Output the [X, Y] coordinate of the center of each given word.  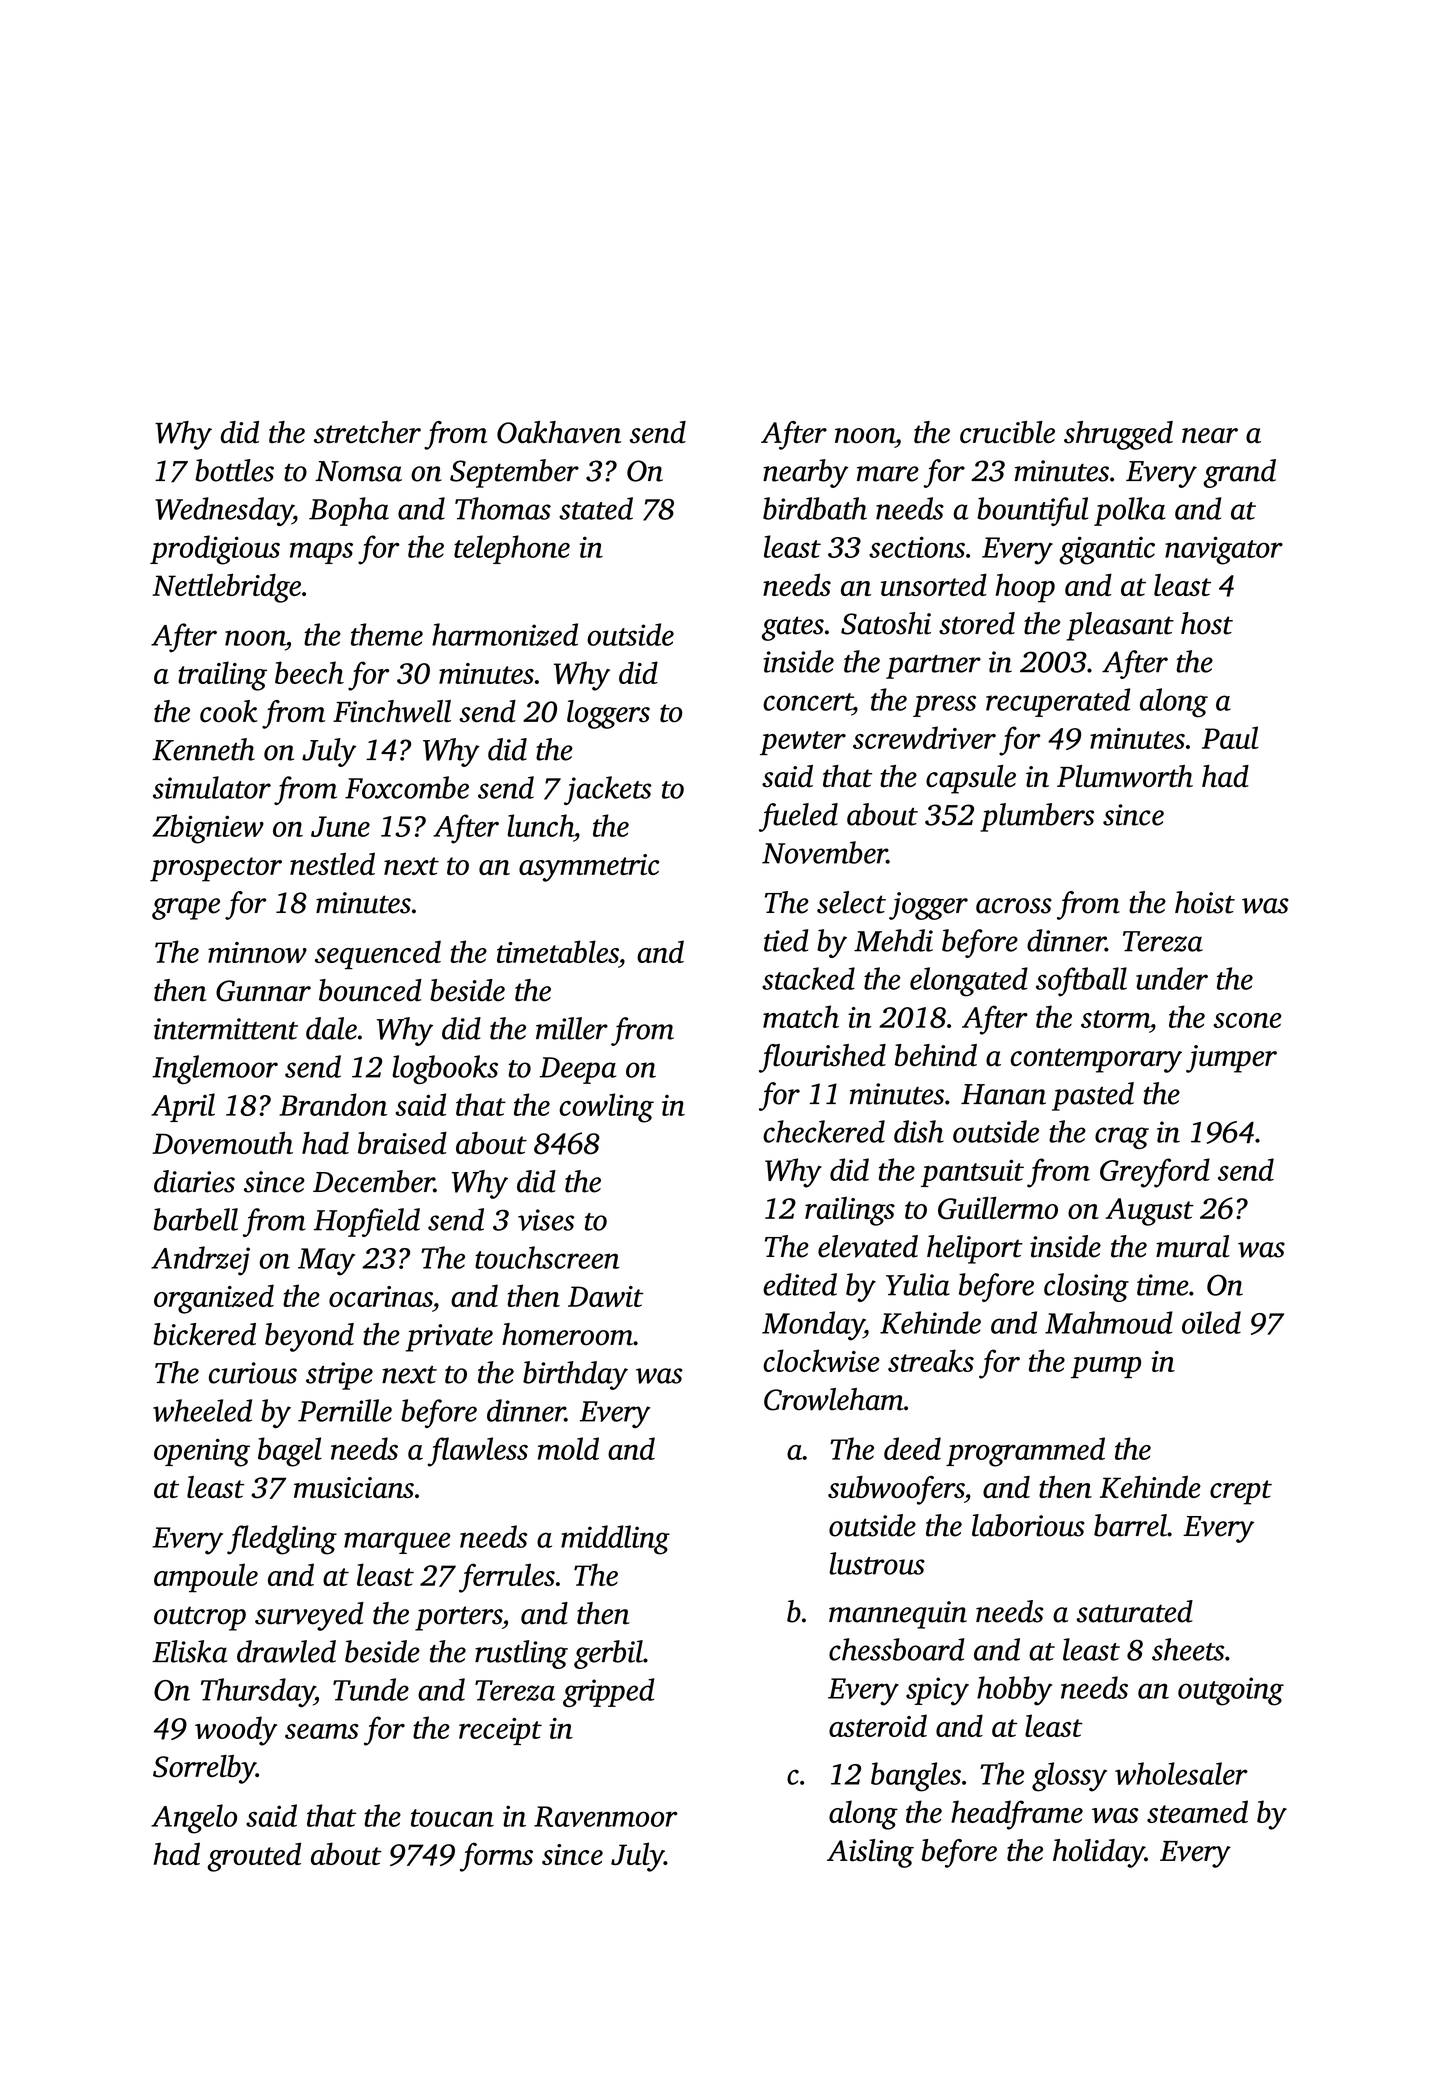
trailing [222, 676]
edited [800, 1284]
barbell [195, 1219]
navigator [1224, 550]
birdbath [815, 508]
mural [1193, 1246]
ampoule [206, 1578]
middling [615, 1540]
